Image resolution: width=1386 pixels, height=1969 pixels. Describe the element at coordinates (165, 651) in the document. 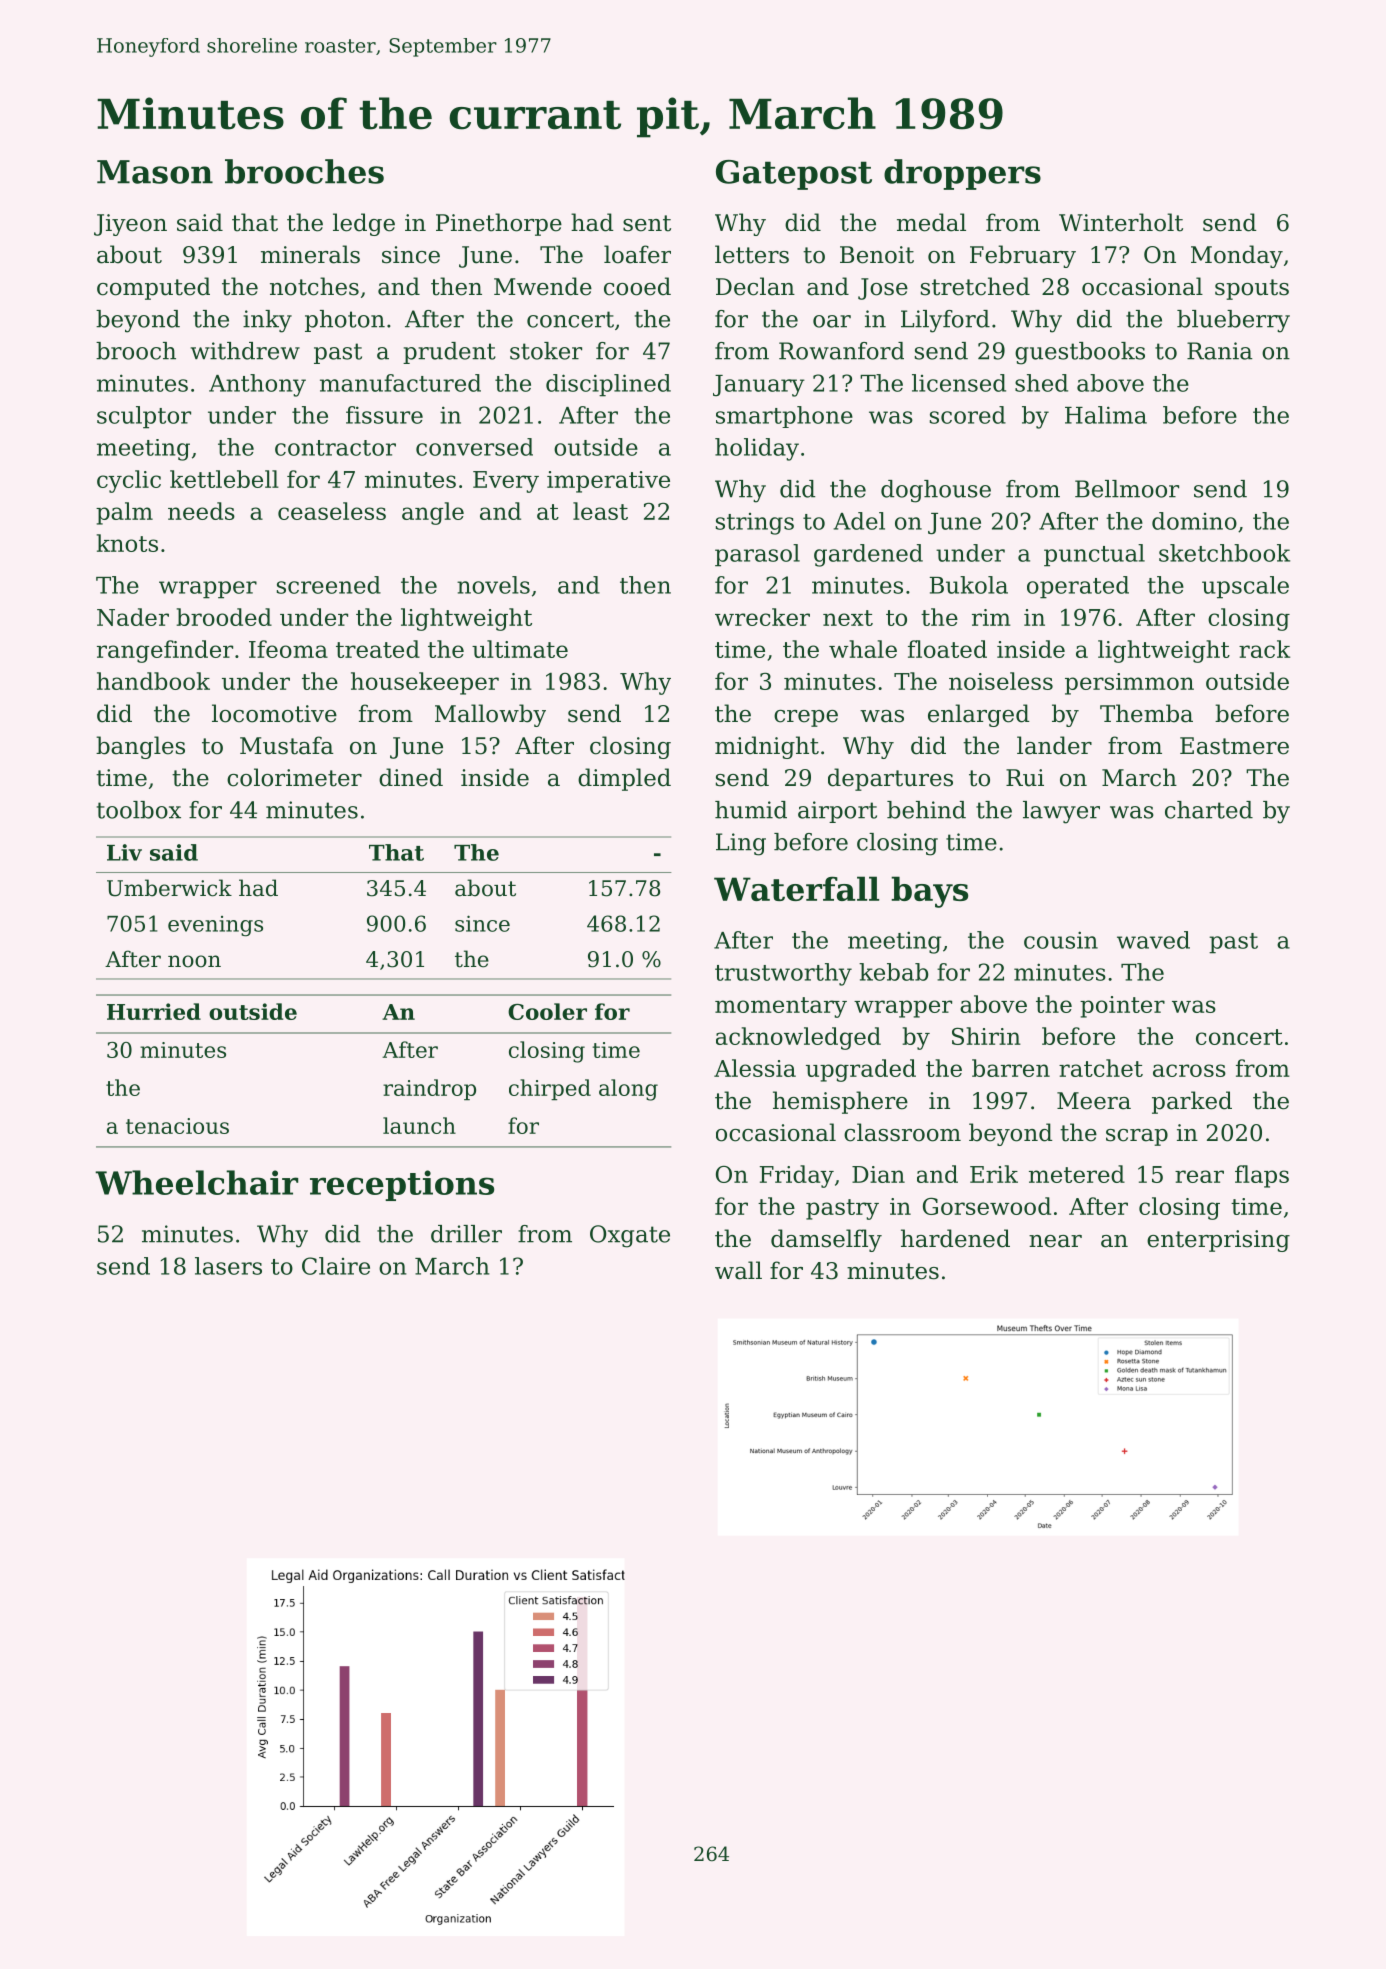

I see `rangefinder` at that location.
